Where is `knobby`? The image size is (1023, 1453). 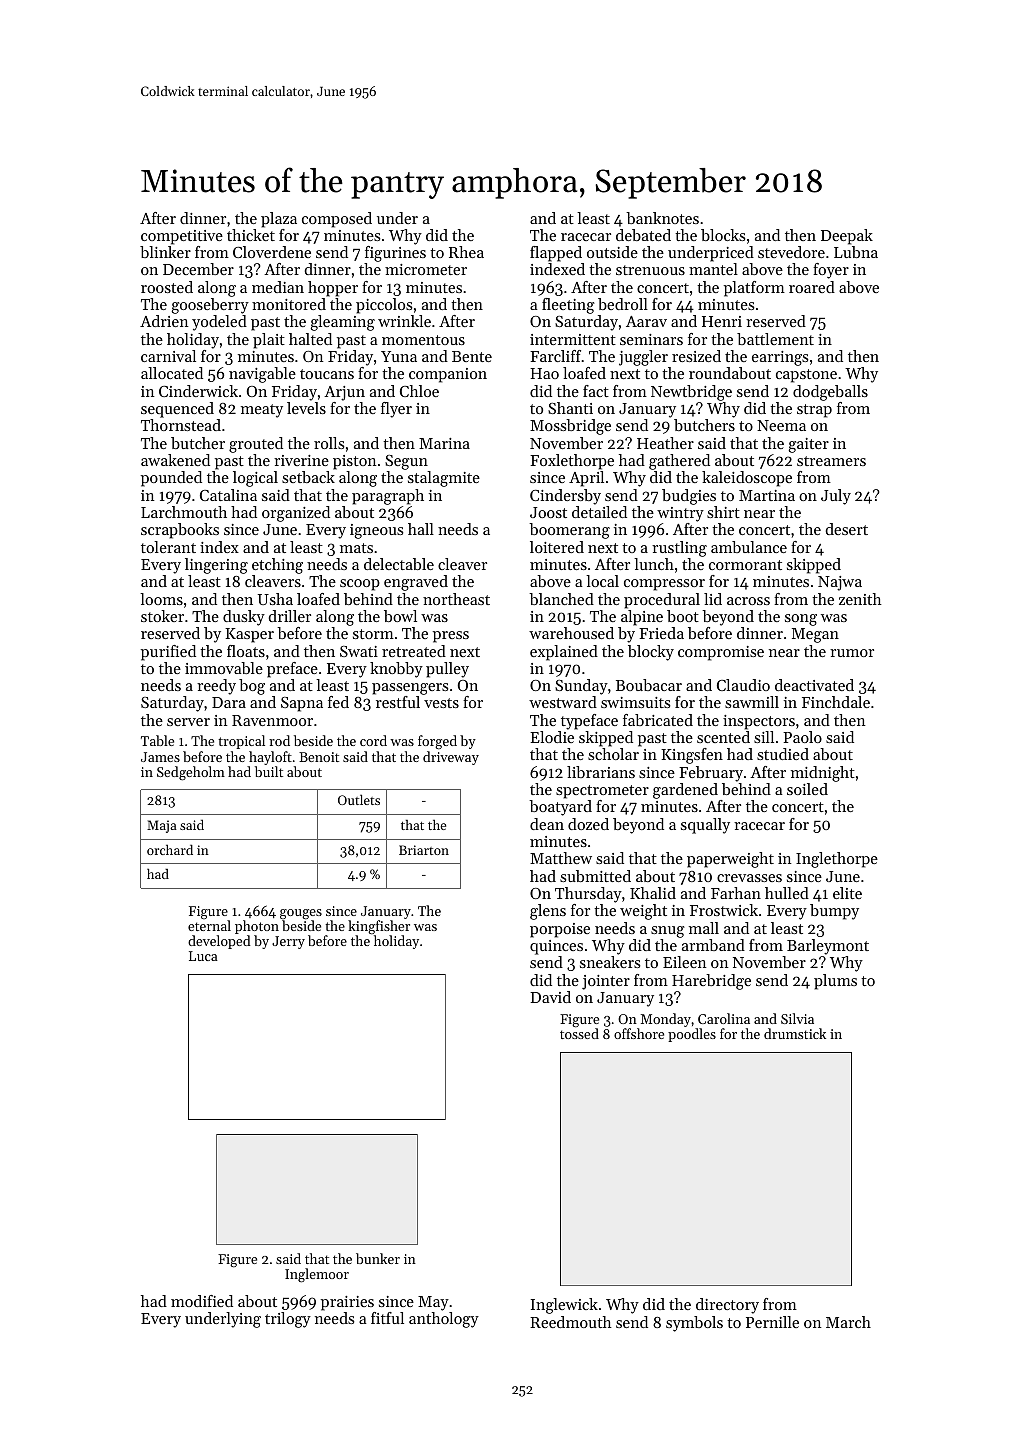 knobby is located at coordinates (396, 670).
